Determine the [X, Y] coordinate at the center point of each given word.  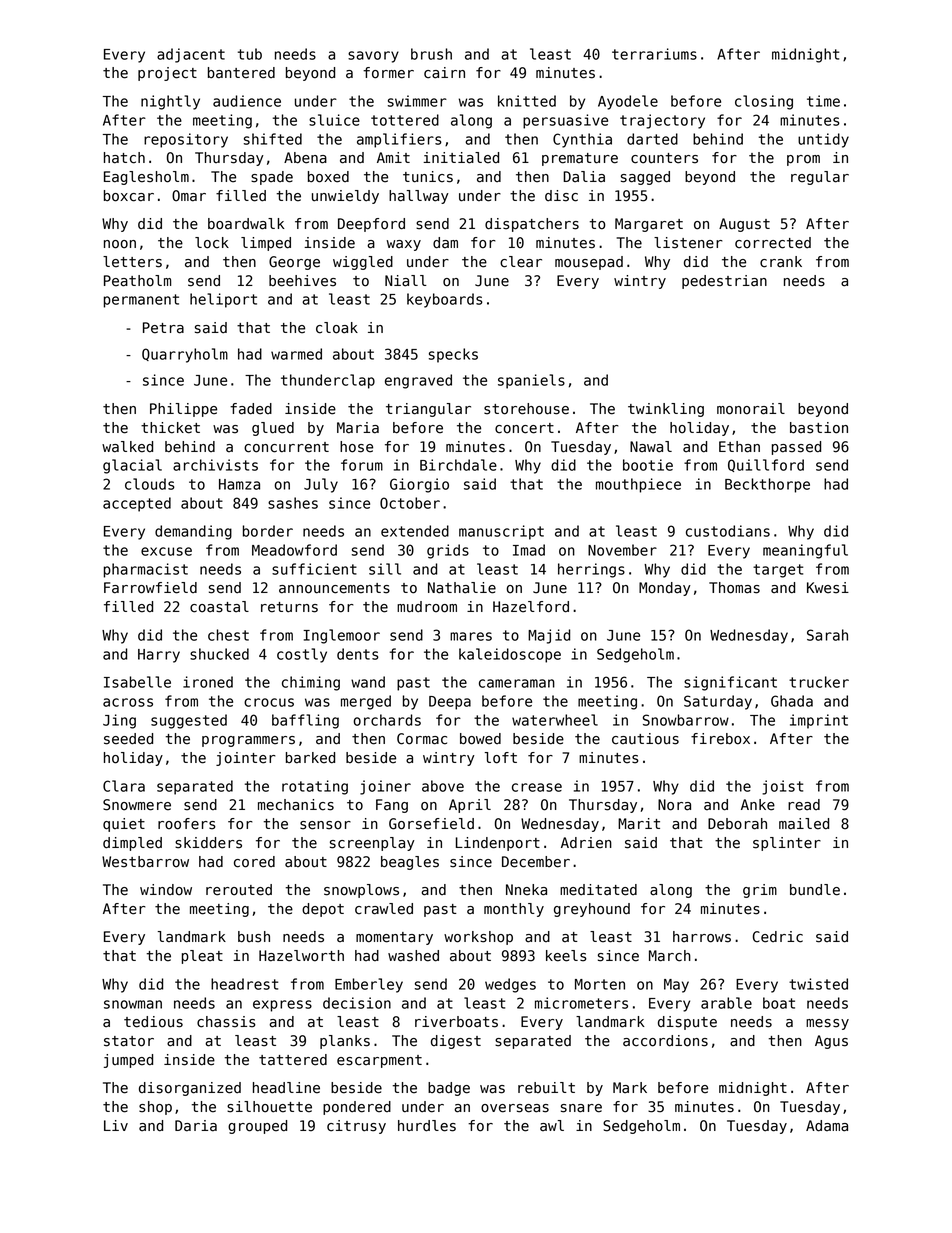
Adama [827, 1126]
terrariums [654, 54]
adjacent [191, 55]
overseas [515, 1108]
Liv [116, 1125]
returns [289, 607]
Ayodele [628, 102]
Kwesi [828, 588]
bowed [480, 739]
